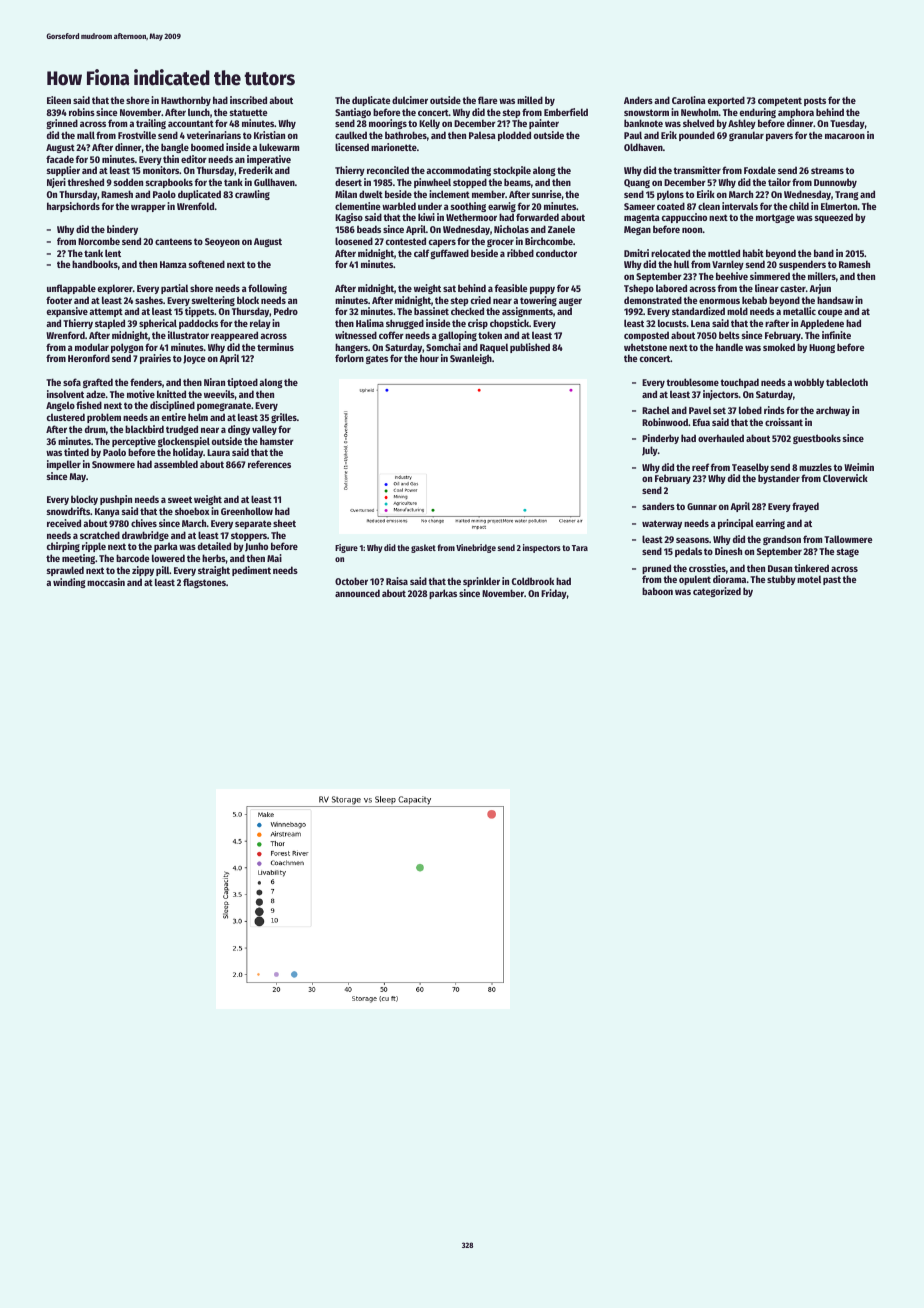 The height and width of the screenshot is (1308, 924). What do you see at coordinates (547, 194) in the screenshot?
I see `sunrise` at bounding box center [547, 194].
